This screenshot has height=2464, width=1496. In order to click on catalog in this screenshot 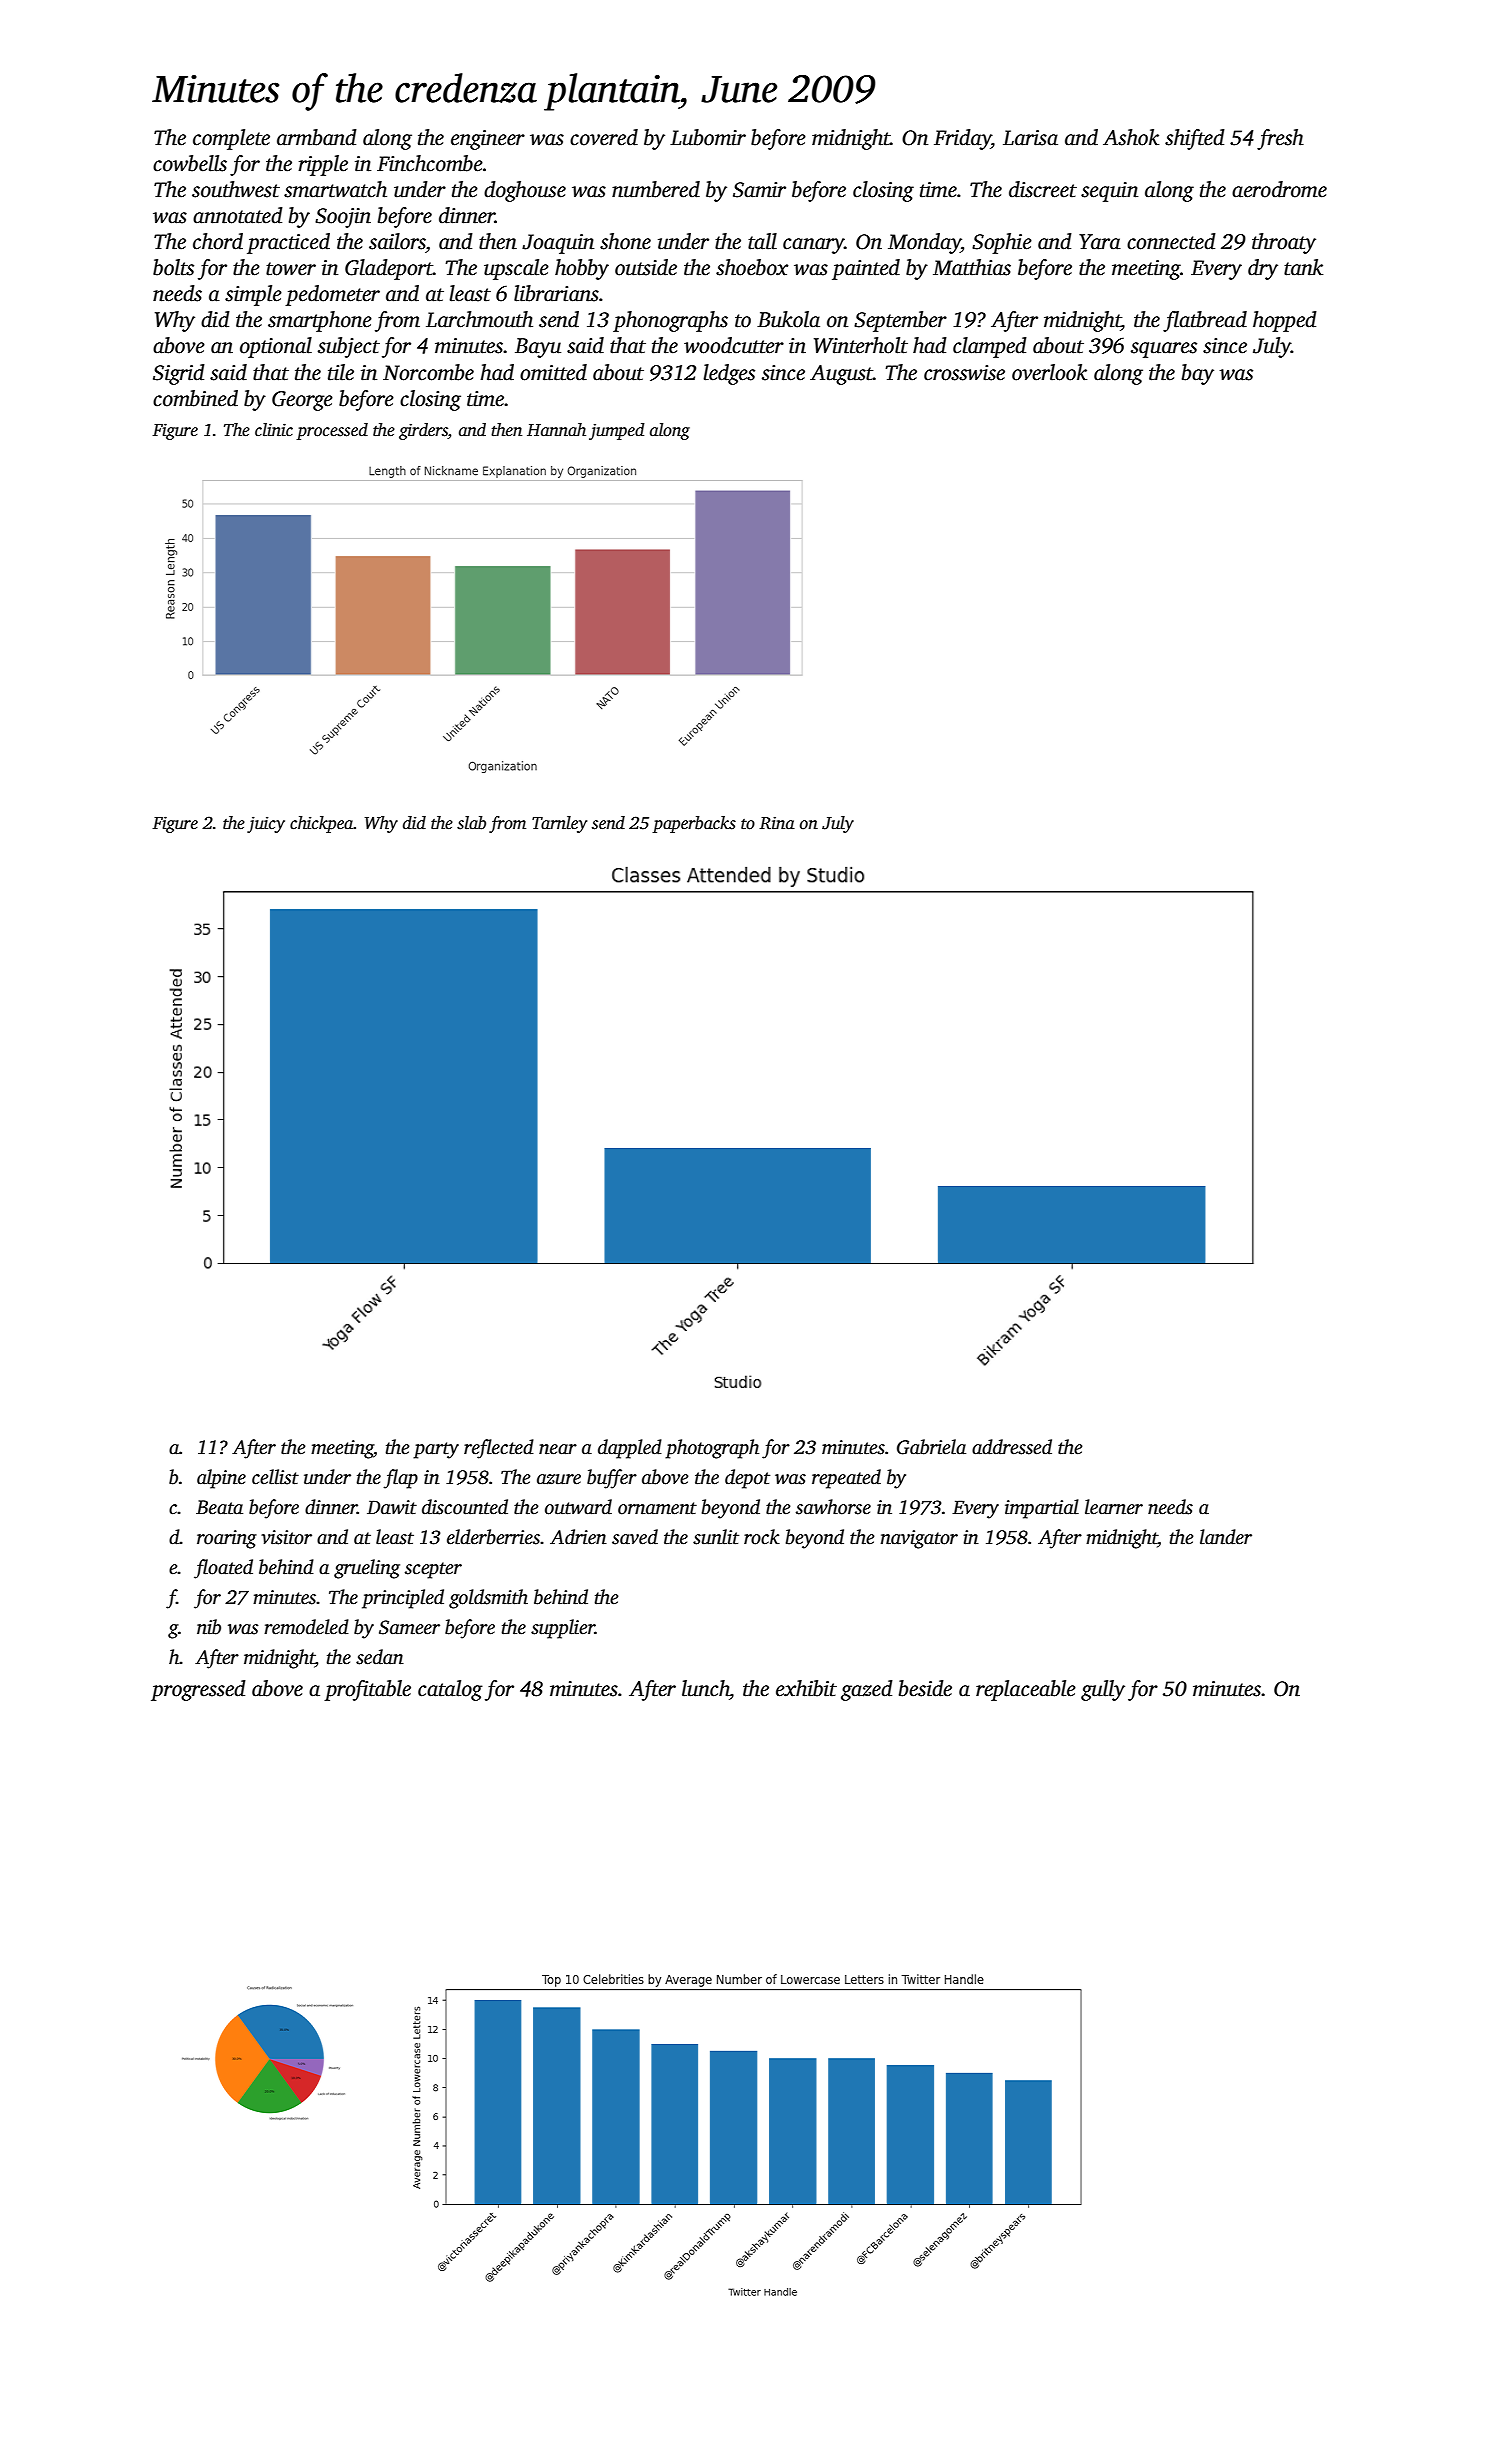, I will do `click(450, 1690)`.
